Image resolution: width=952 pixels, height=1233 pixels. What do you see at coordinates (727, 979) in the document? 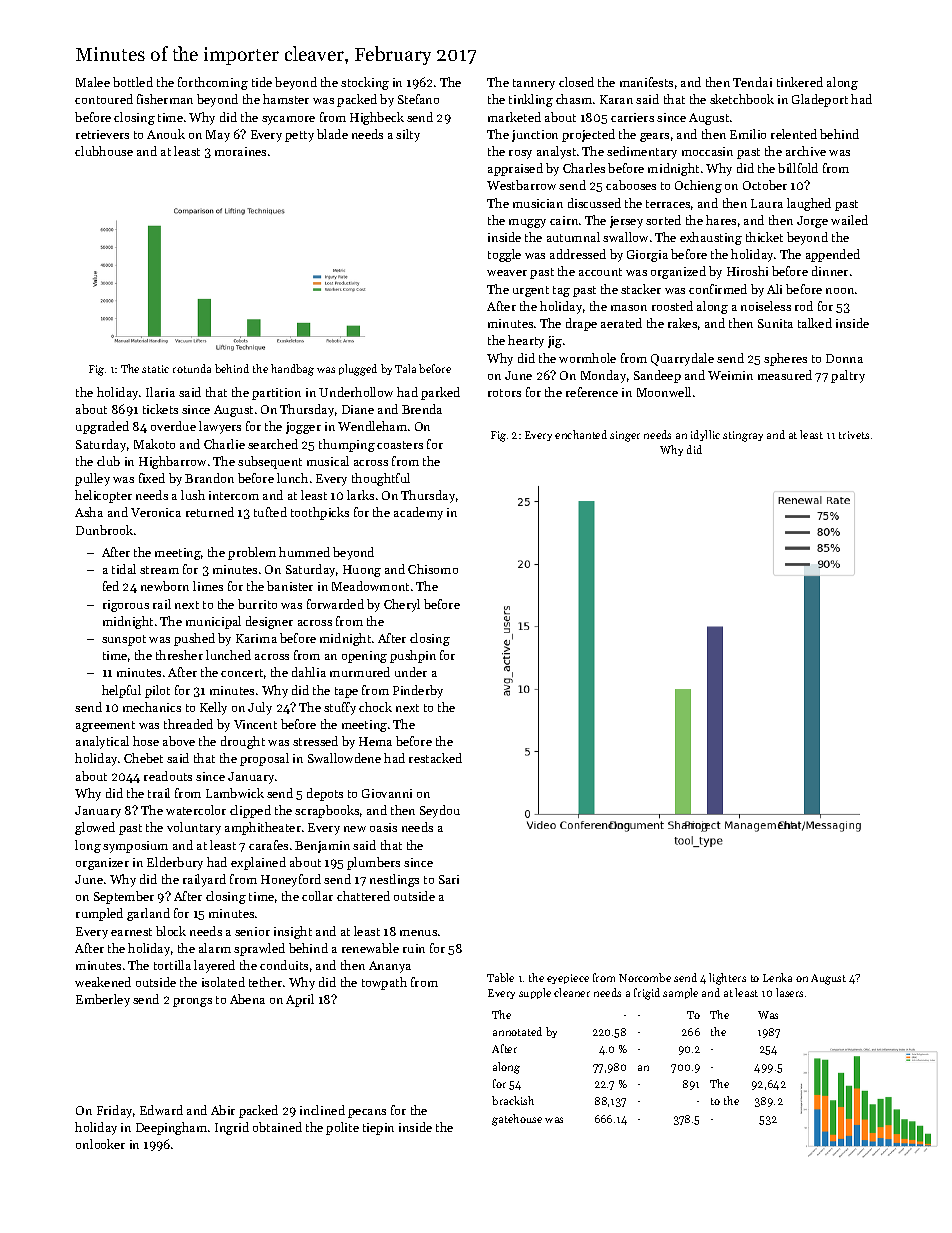
I see `lighters` at bounding box center [727, 979].
